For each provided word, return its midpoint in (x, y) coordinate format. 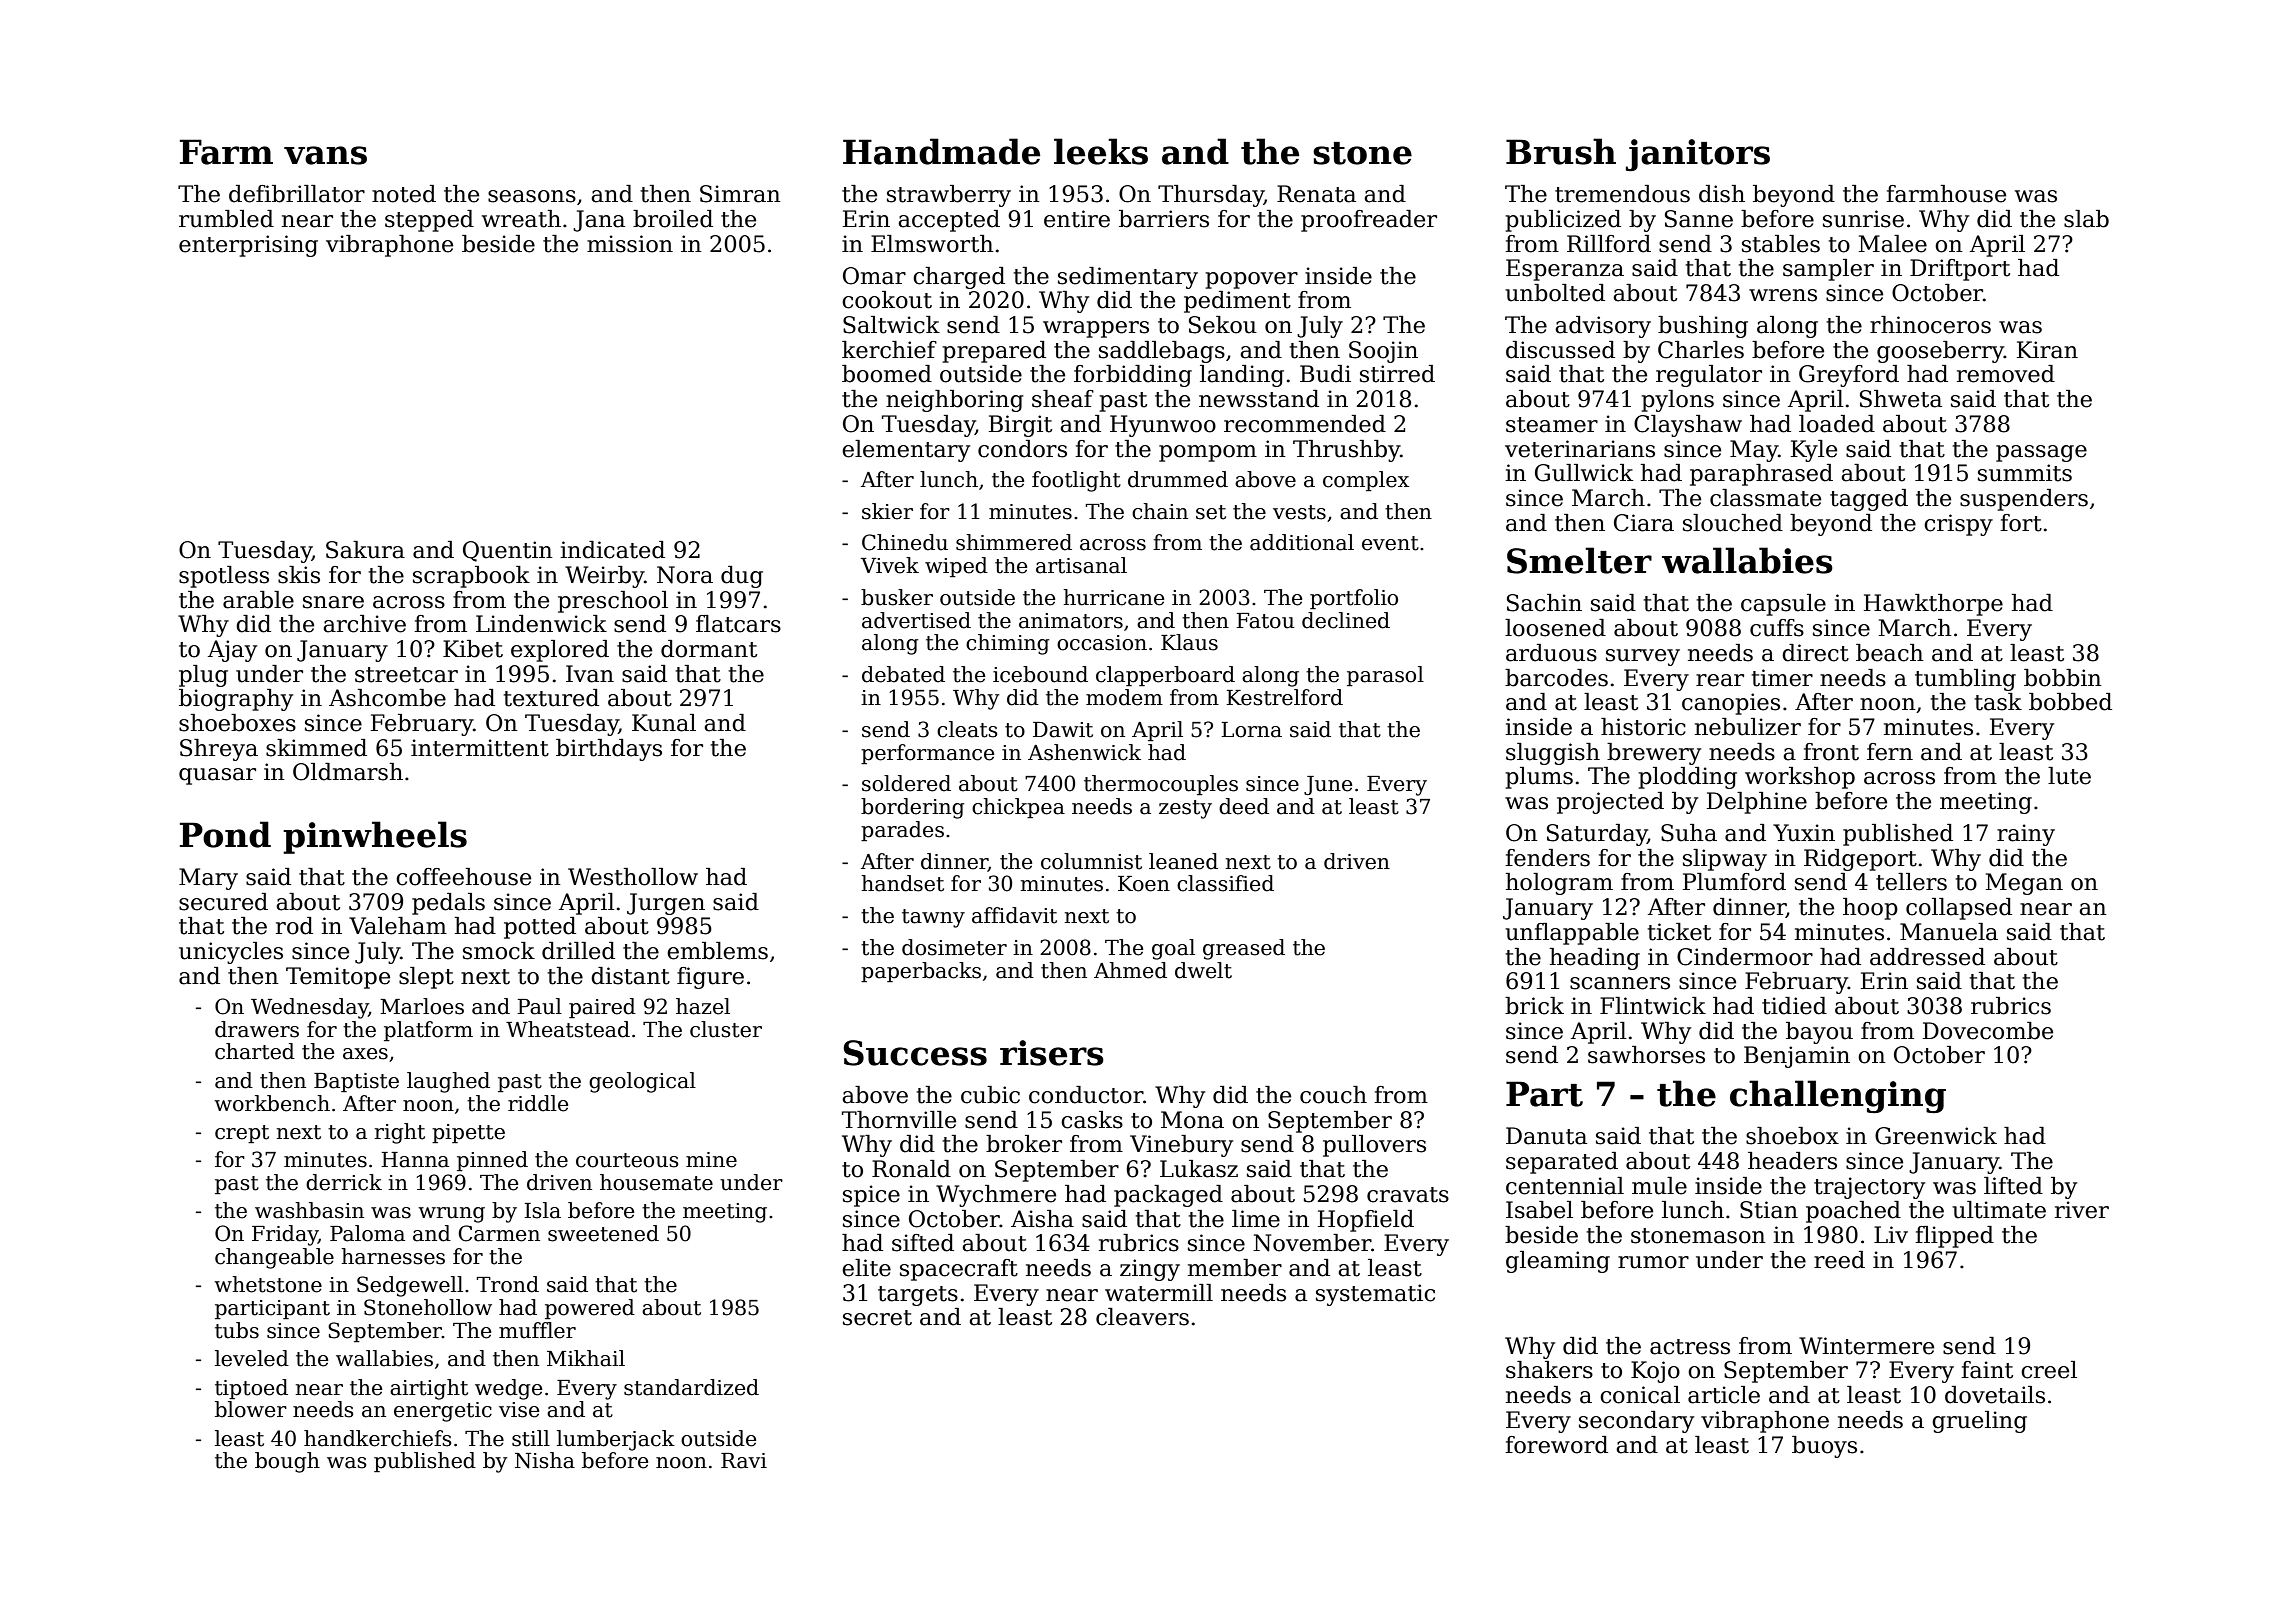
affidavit (1014, 915)
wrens (1783, 295)
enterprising (248, 246)
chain (1160, 511)
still (531, 1438)
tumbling (1965, 680)
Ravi (744, 1461)
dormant (709, 649)
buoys (1824, 1447)
